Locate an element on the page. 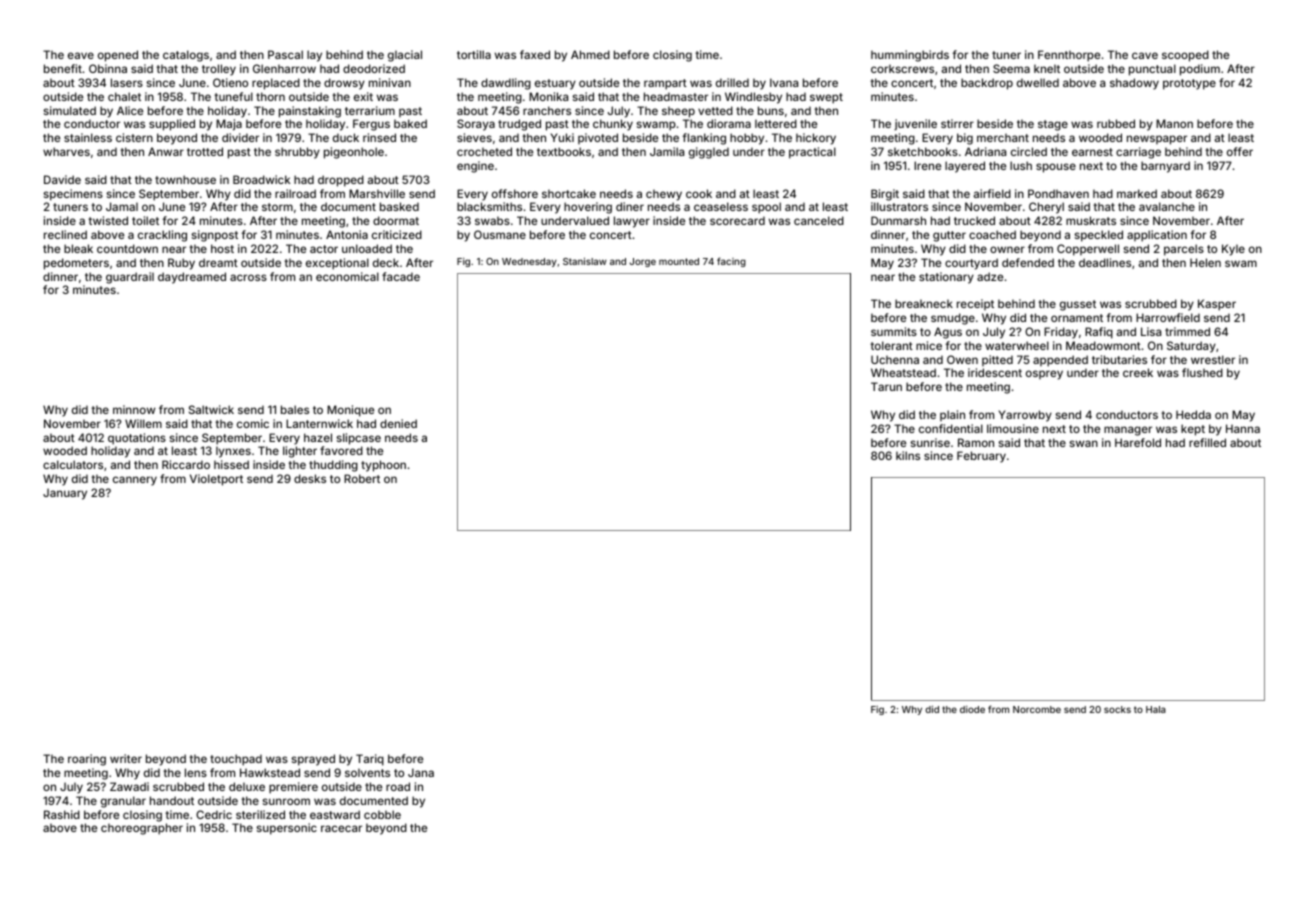 The height and width of the image is (924, 1308). gusset is located at coordinates (1078, 305).
